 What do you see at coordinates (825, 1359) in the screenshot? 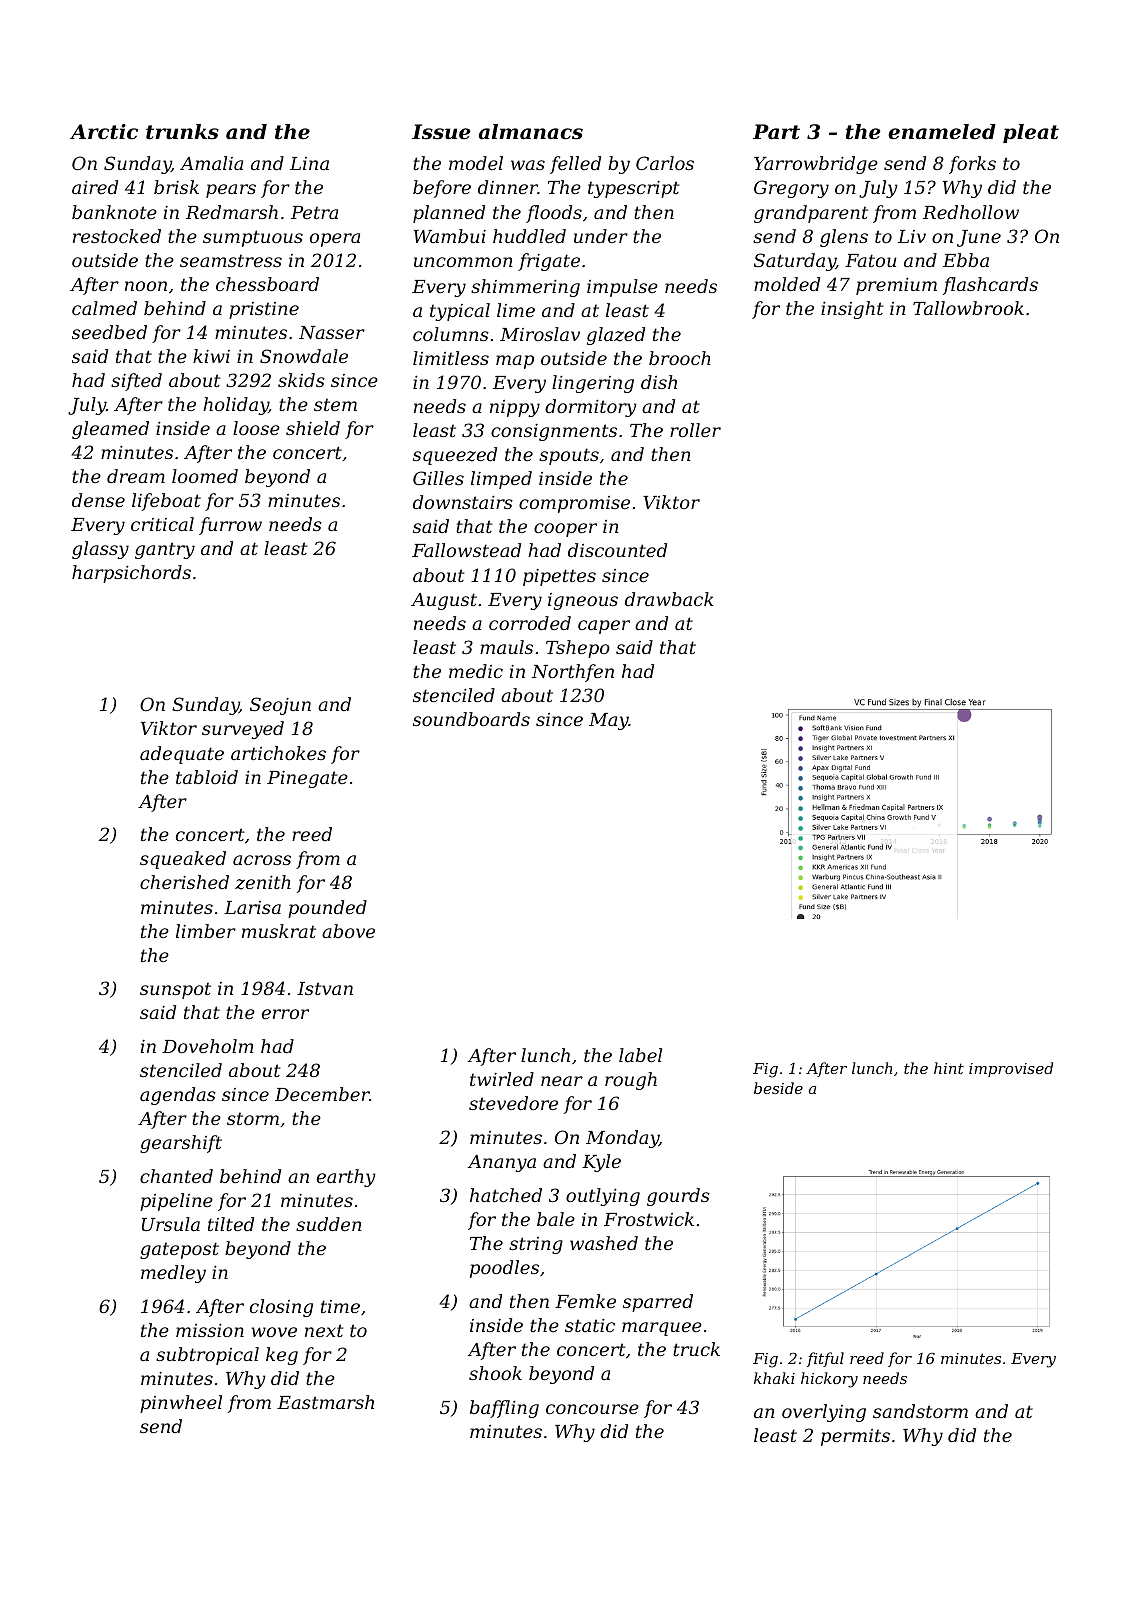
I see `fitful` at bounding box center [825, 1359].
